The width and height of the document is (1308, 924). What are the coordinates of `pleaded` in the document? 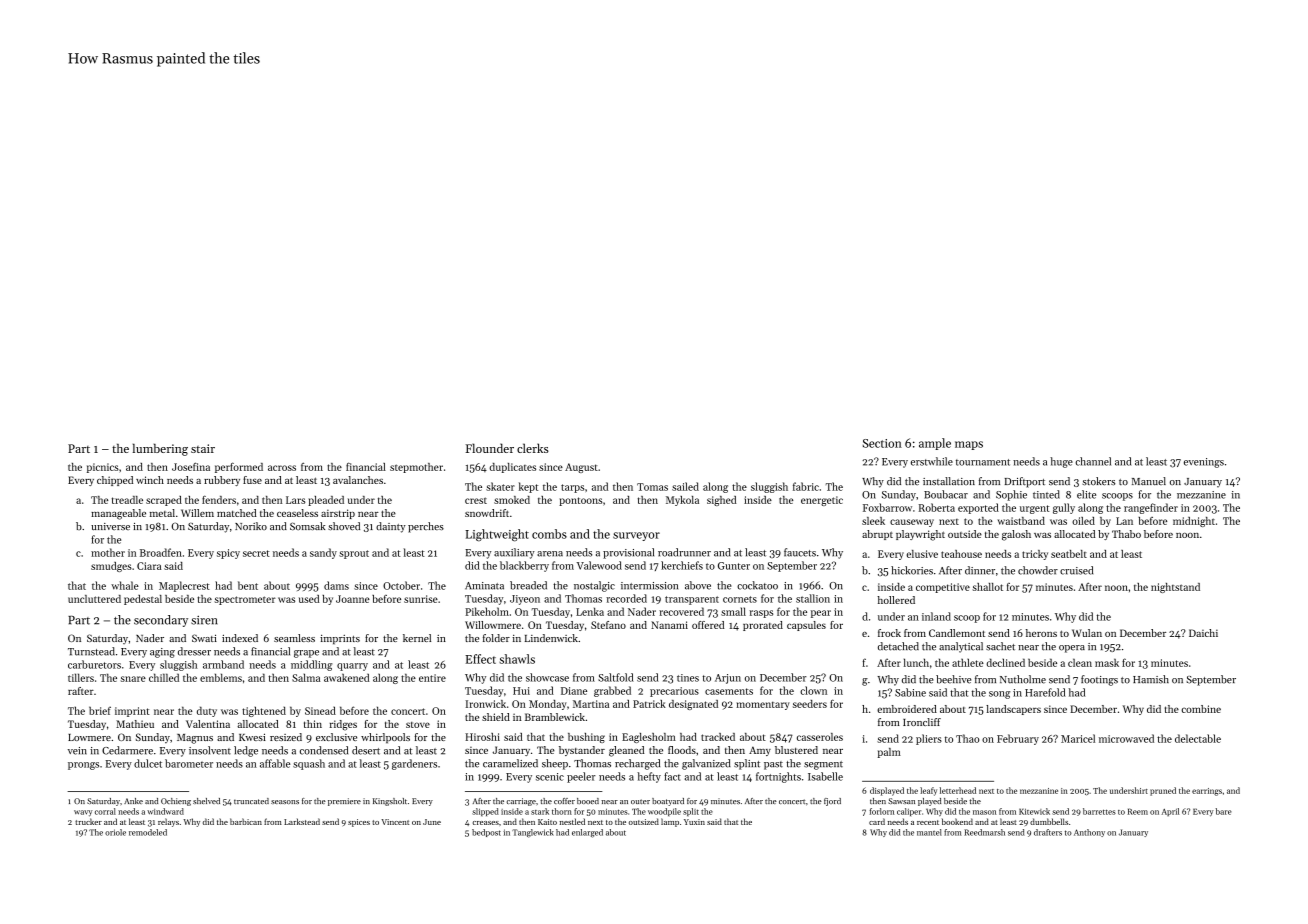 It's located at (326, 501).
